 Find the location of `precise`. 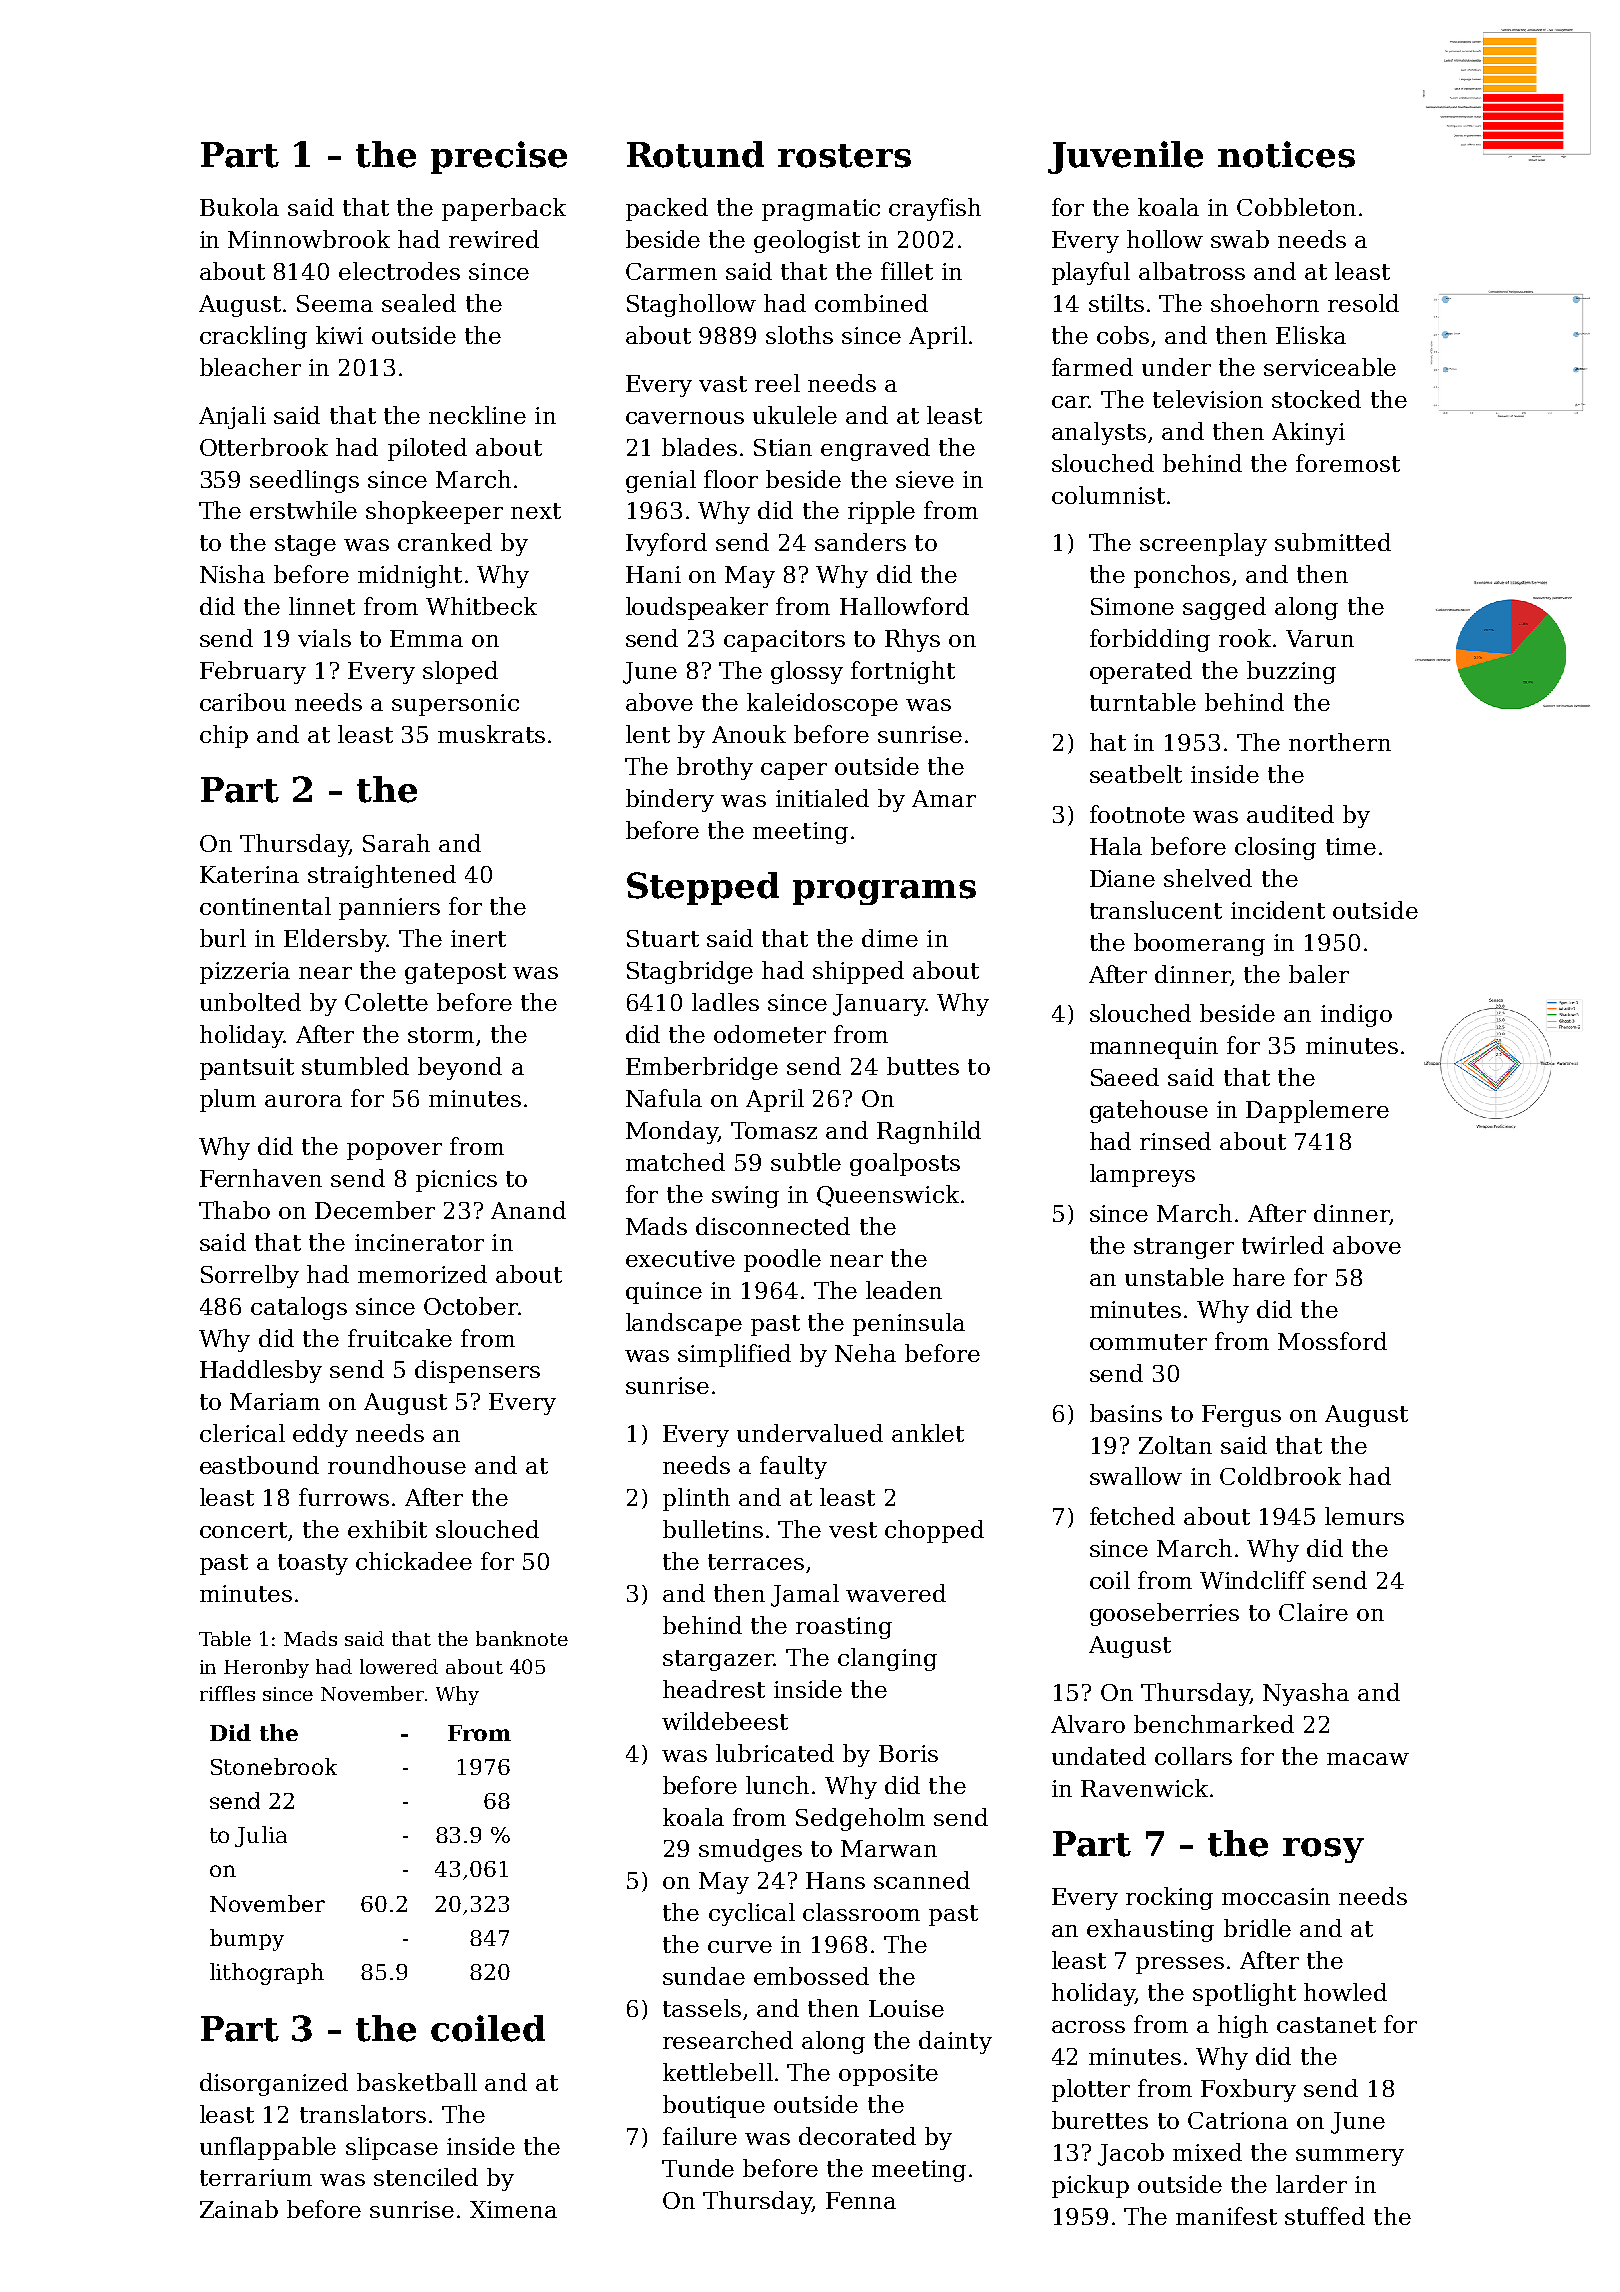

precise is located at coordinates (499, 157).
